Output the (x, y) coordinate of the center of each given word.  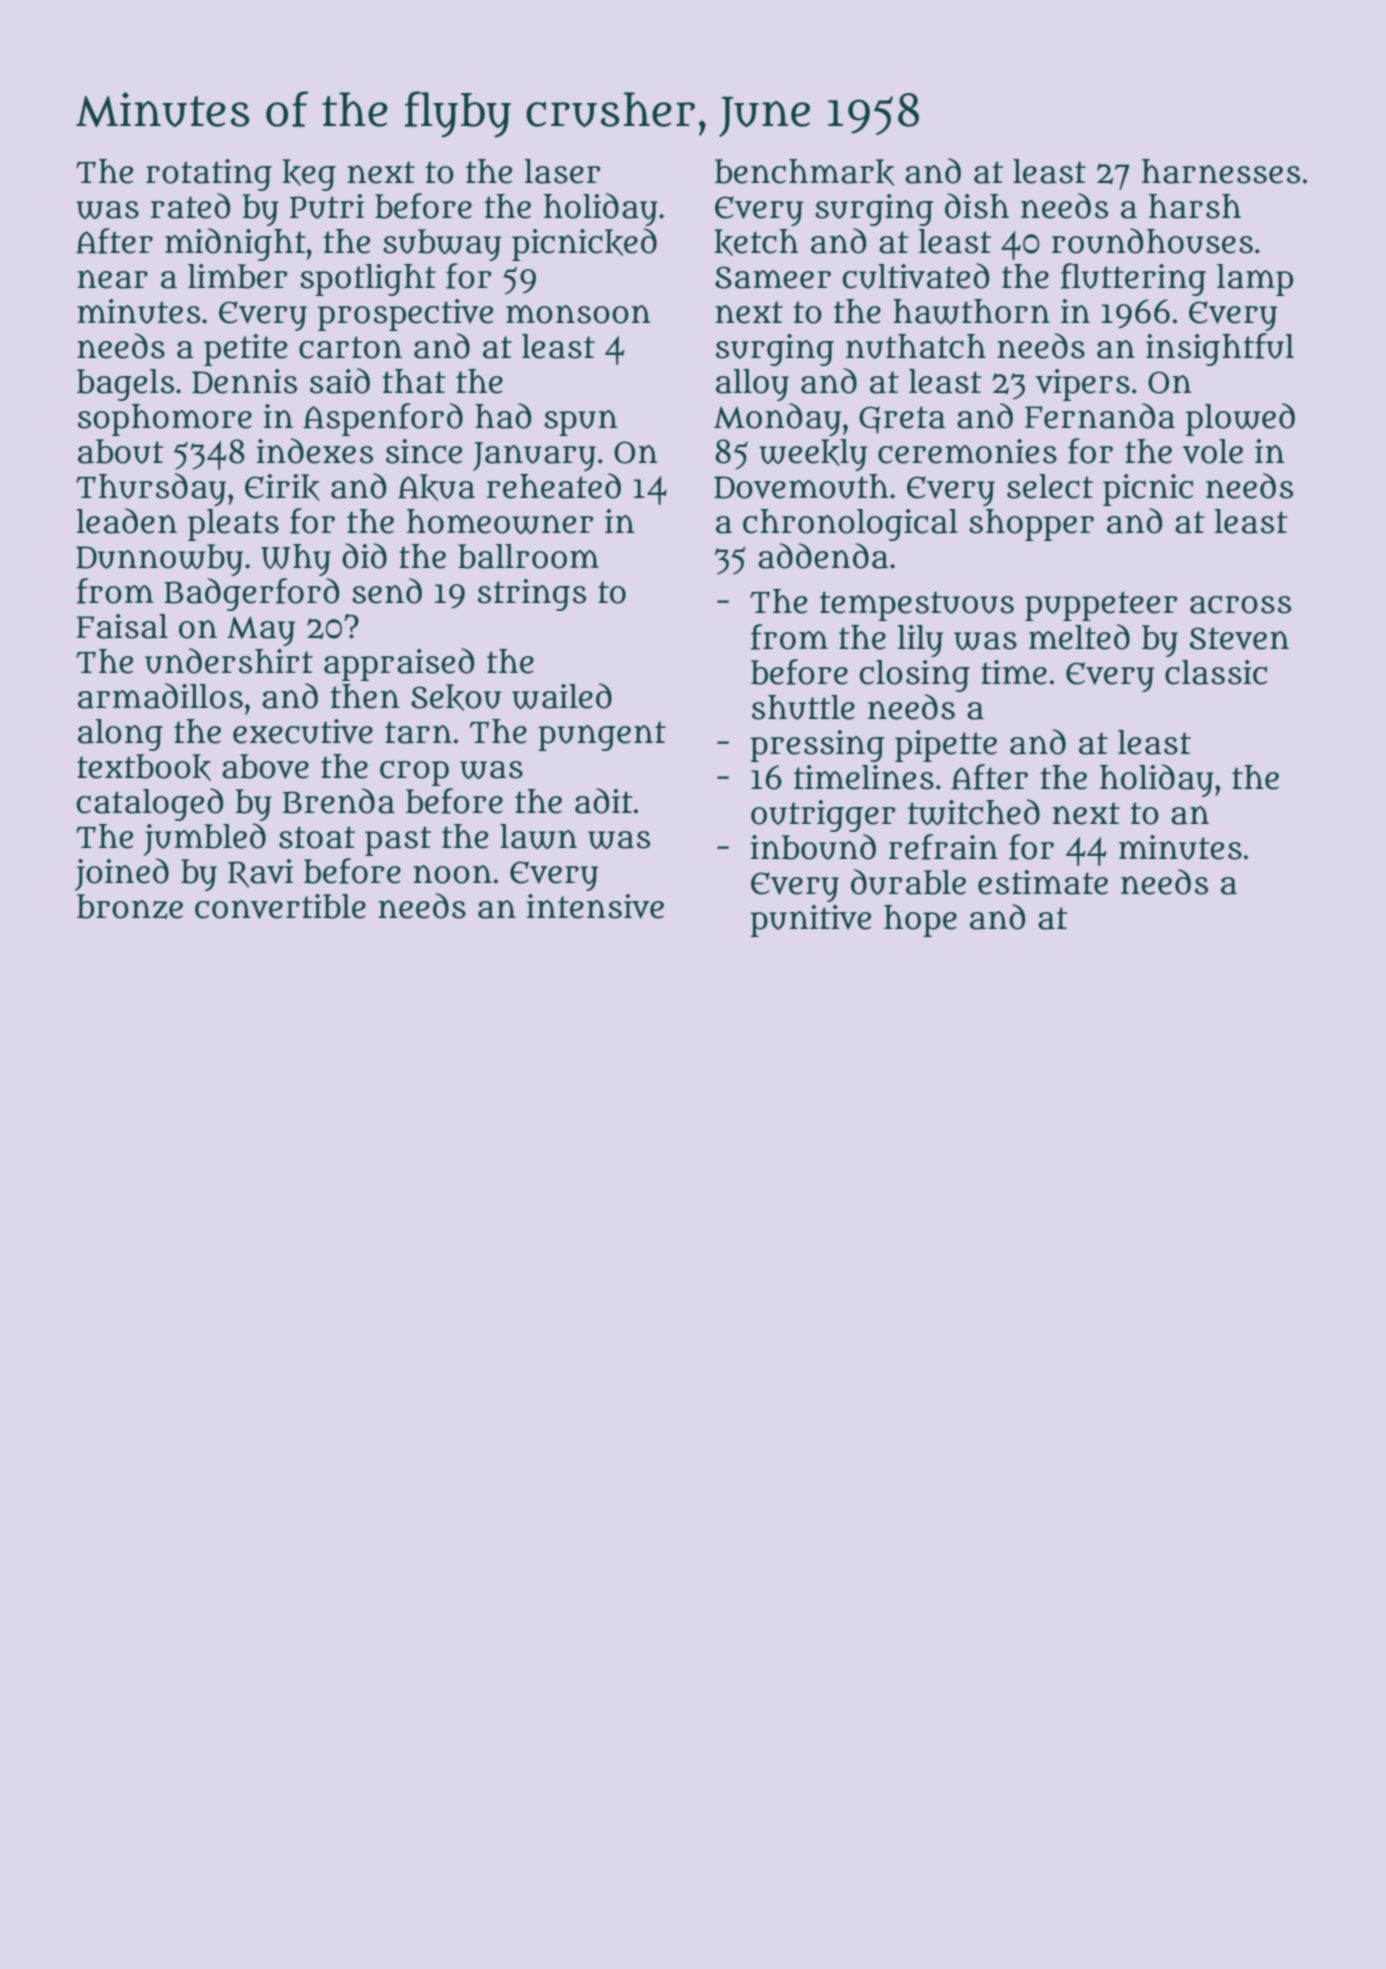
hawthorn (971, 311)
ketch (756, 242)
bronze (130, 906)
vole (1213, 451)
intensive (595, 906)
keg (309, 175)
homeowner (500, 521)
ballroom (528, 556)
